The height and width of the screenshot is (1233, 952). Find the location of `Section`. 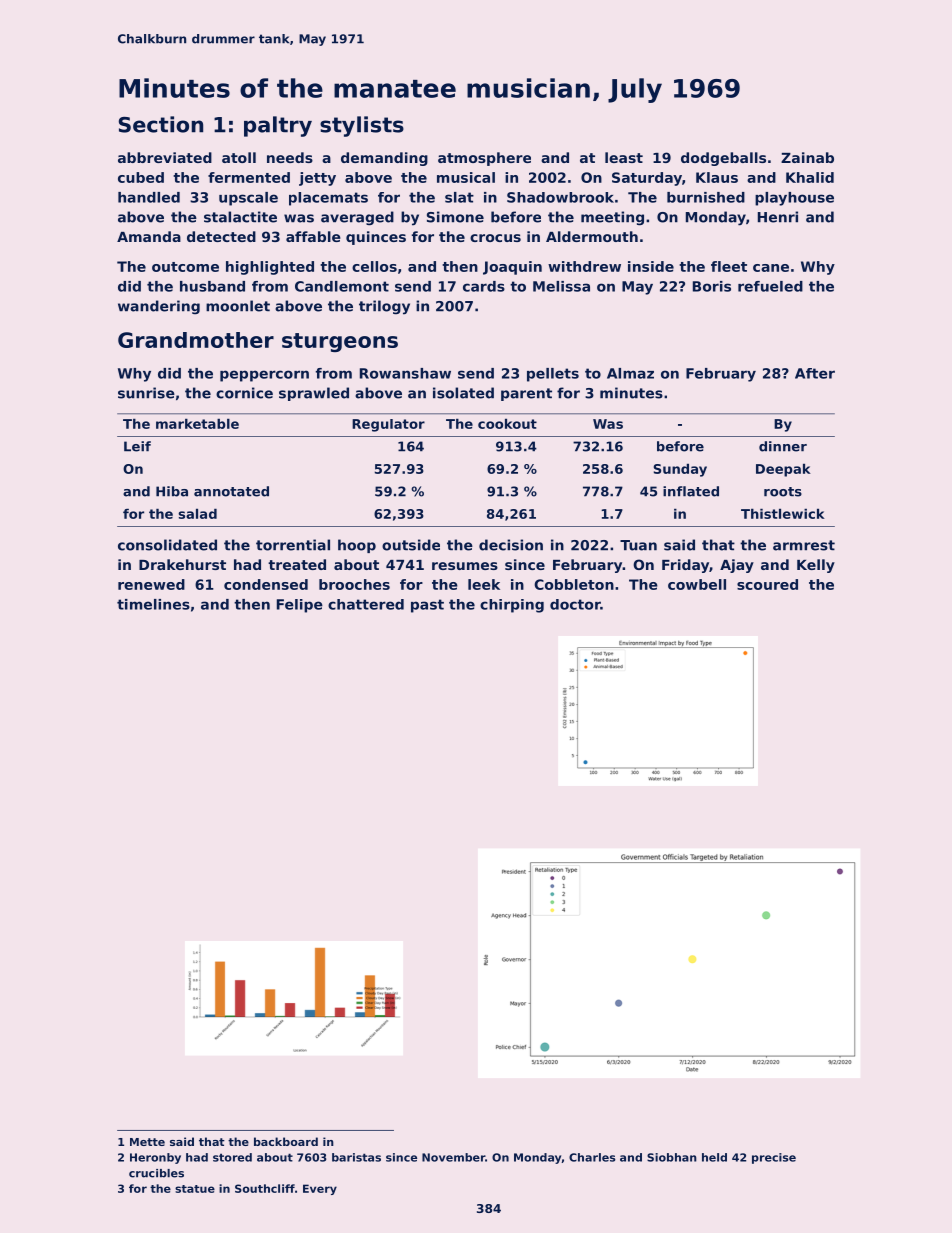

Section is located at coordinates (161, 124).
